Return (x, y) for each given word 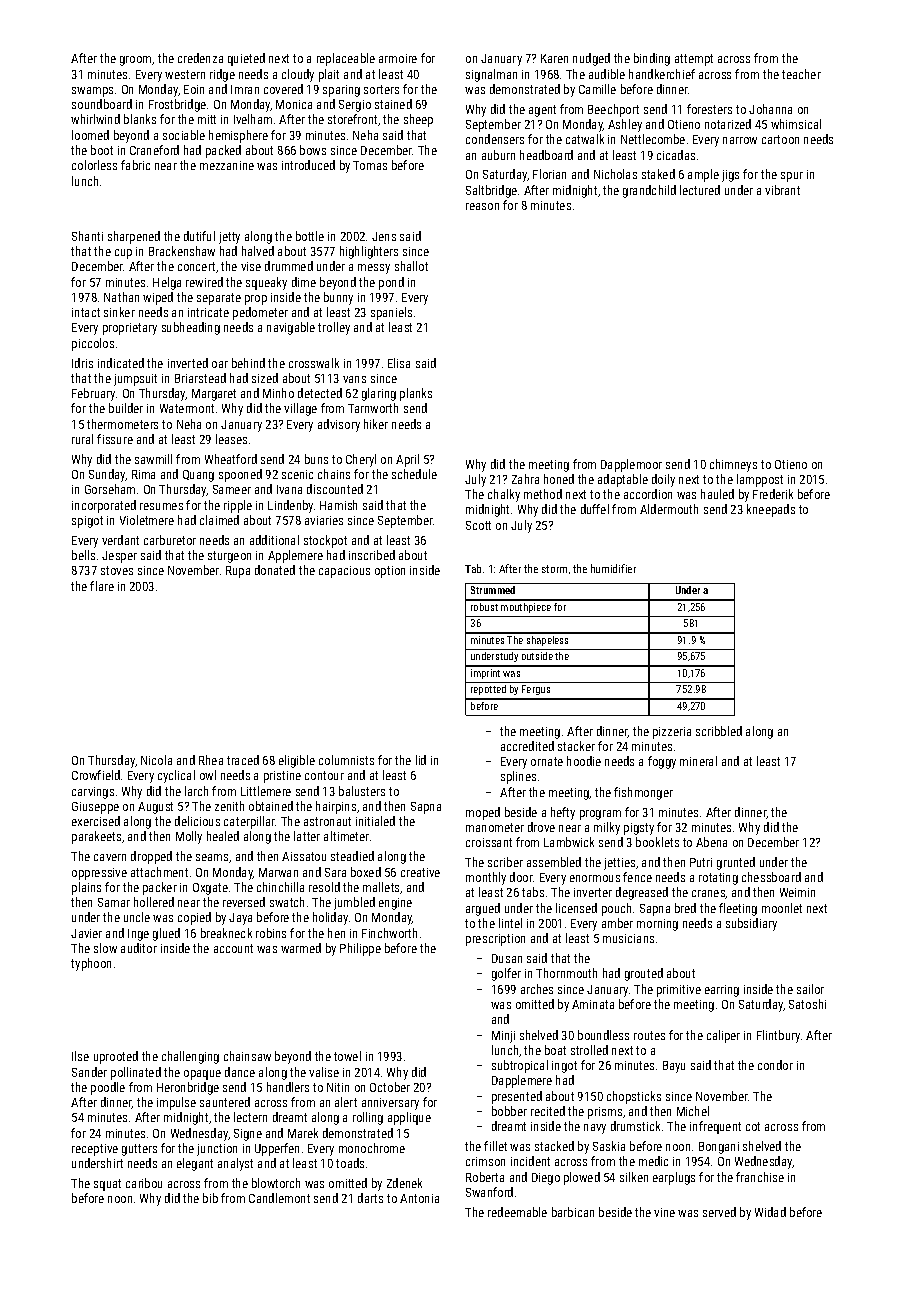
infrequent (715, 1127)
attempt (694, 60)
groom (135, 61)
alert (346, 1102)
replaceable (346, 59)
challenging (190, 1057)
